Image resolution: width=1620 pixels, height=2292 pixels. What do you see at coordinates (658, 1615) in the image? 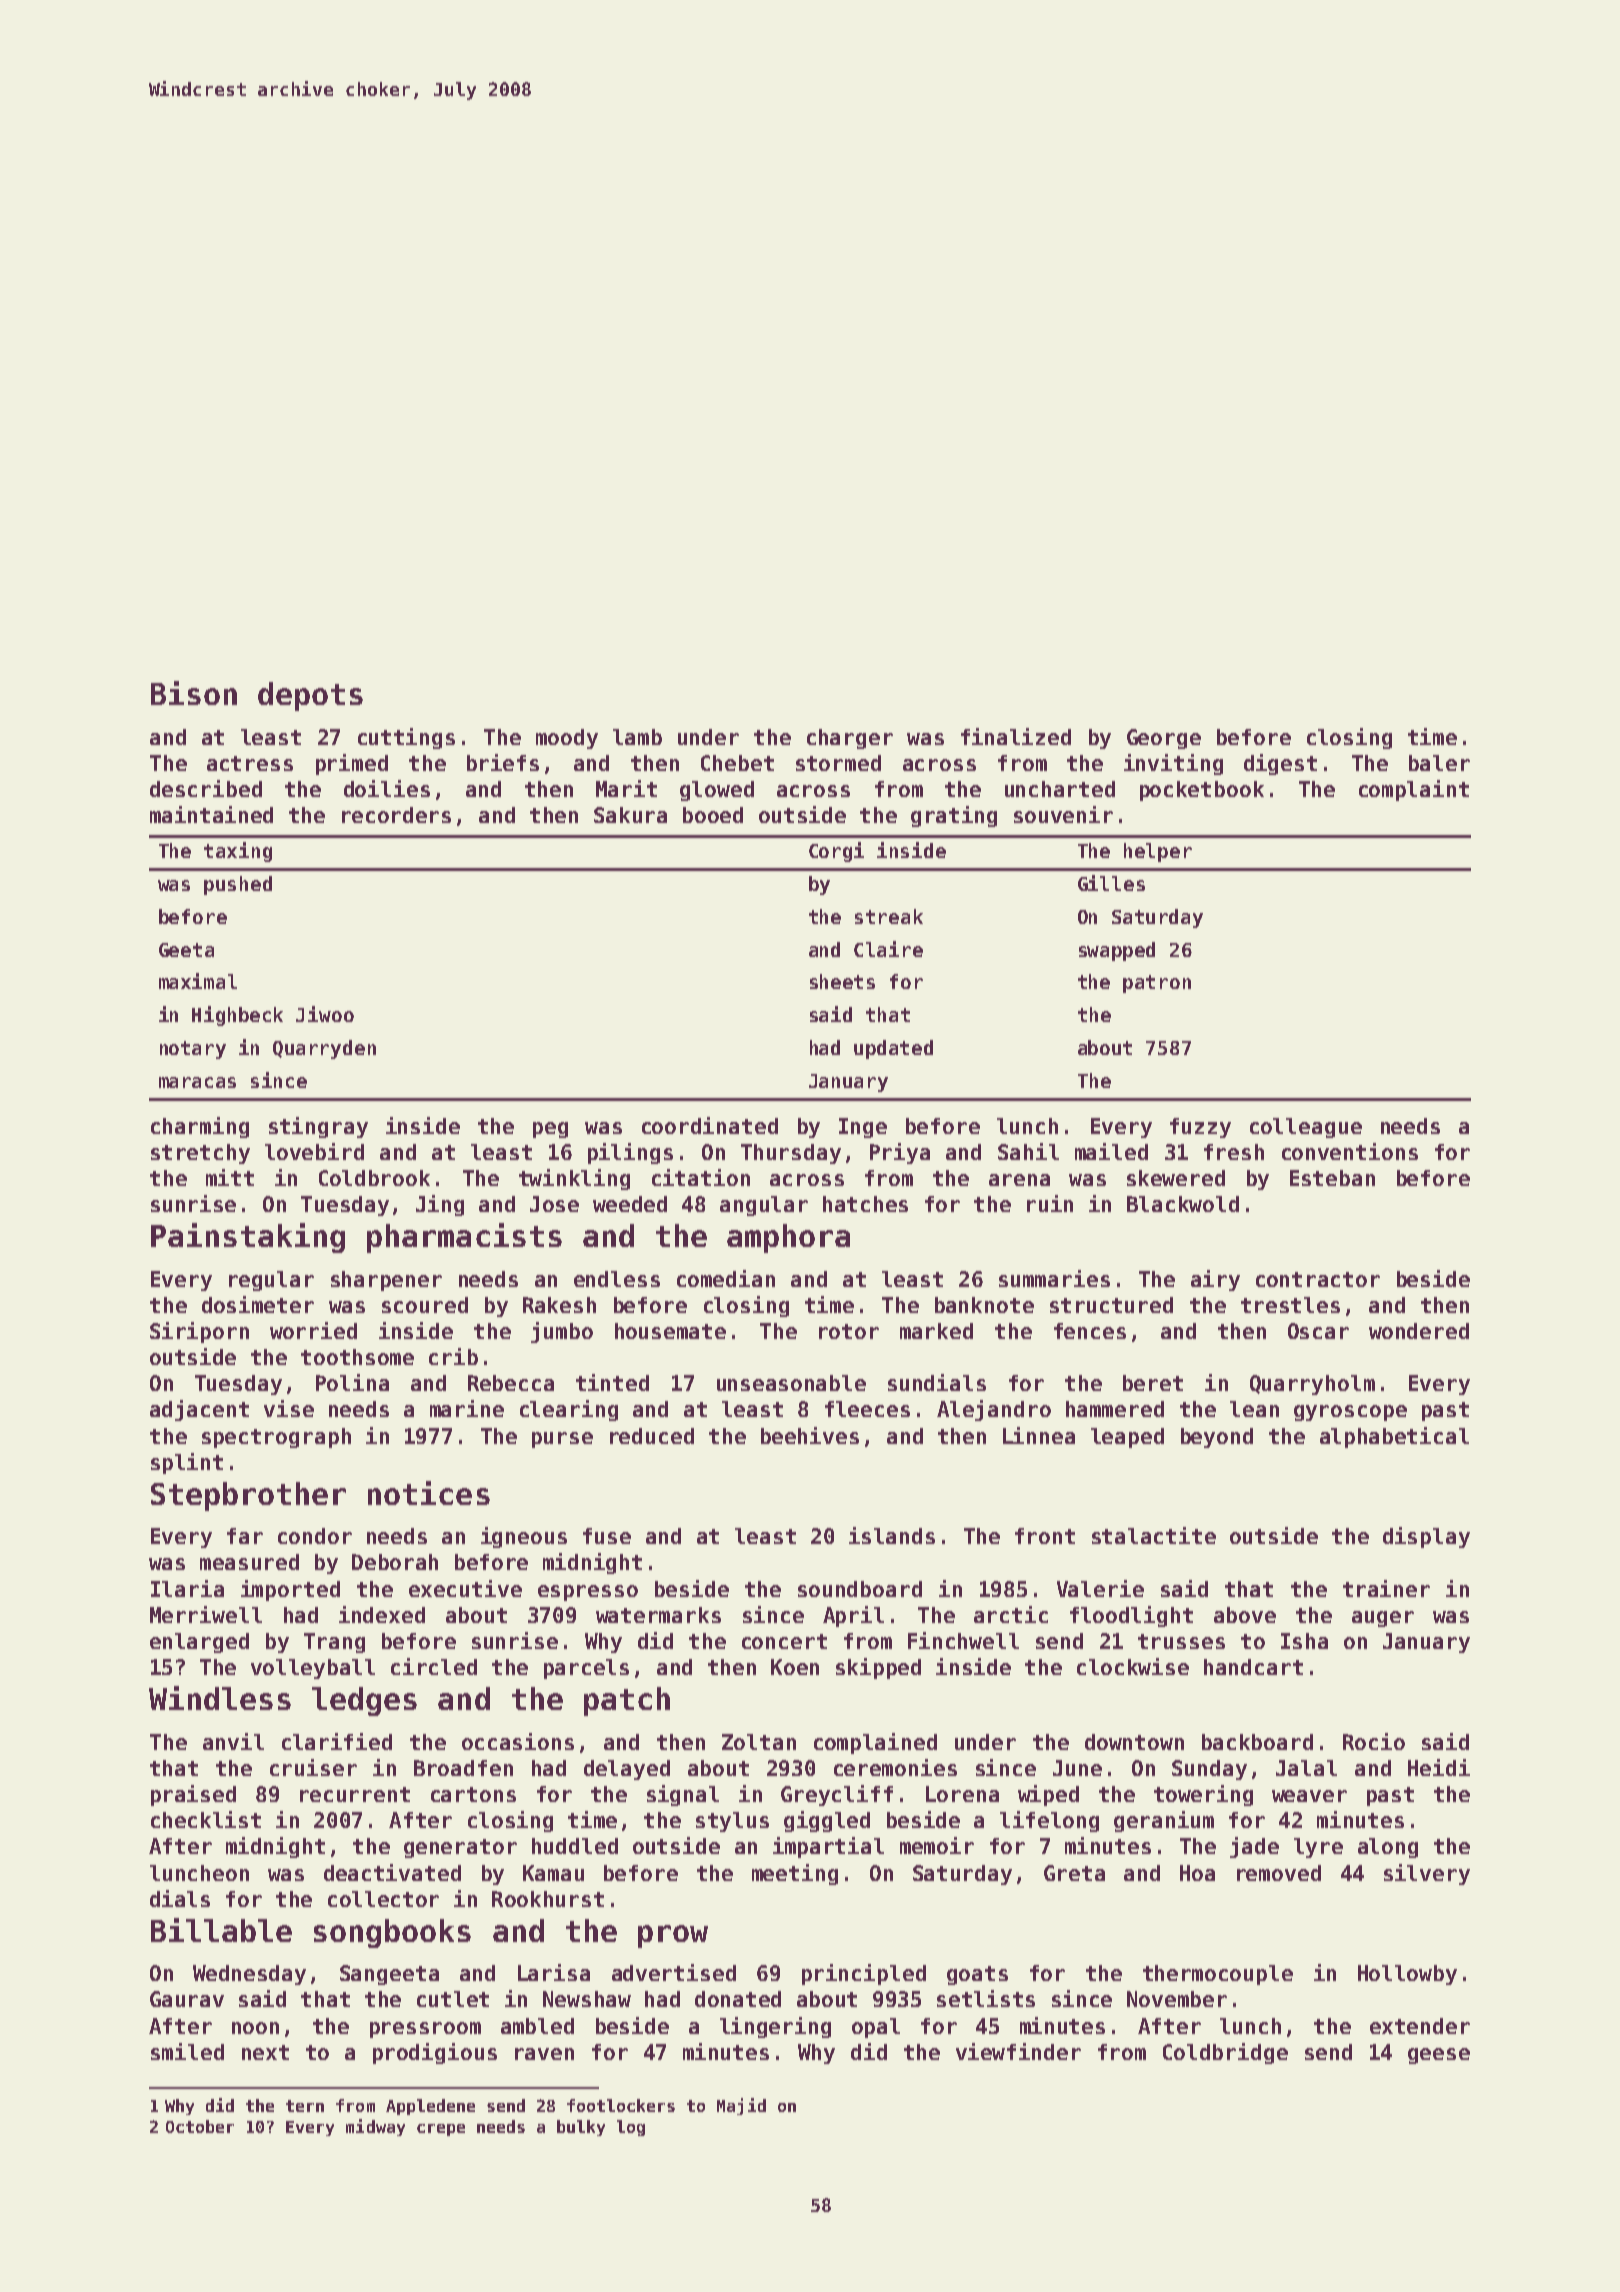
I see `watermarks` at bounding box center [658, 1615].
